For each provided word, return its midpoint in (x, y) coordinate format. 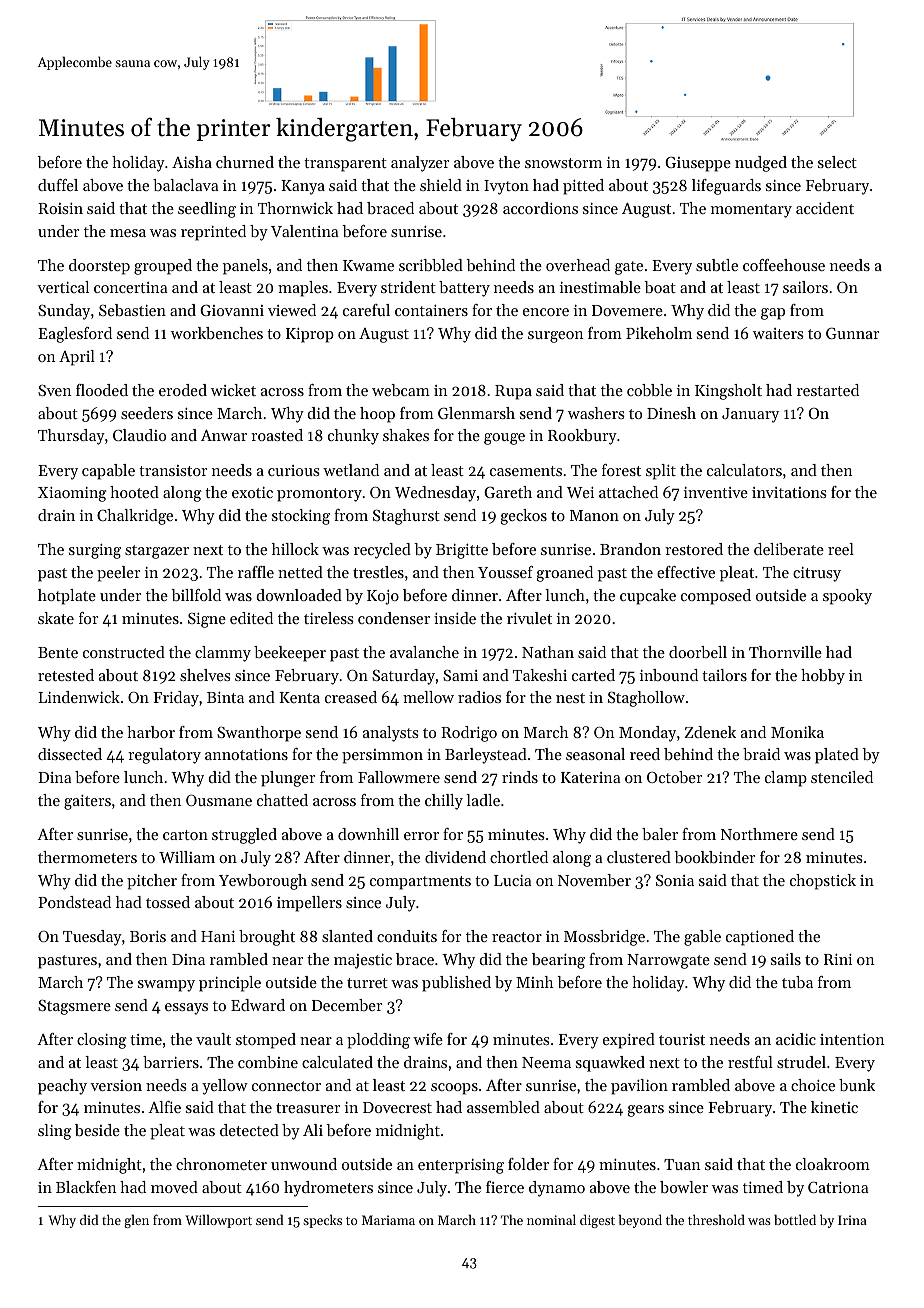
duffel (58, 185)
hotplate (67, 597)
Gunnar (852, 333)
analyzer (420, 164)
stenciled (842, 777)
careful (366, 310)
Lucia (513, 880)
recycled (382, 551)
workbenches (217, 333)
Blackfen (86, 1187)
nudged (761, 164)
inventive (716, 492)
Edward (258, 1005)
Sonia (675, 880)
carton (185, 835)
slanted (347, 936)
